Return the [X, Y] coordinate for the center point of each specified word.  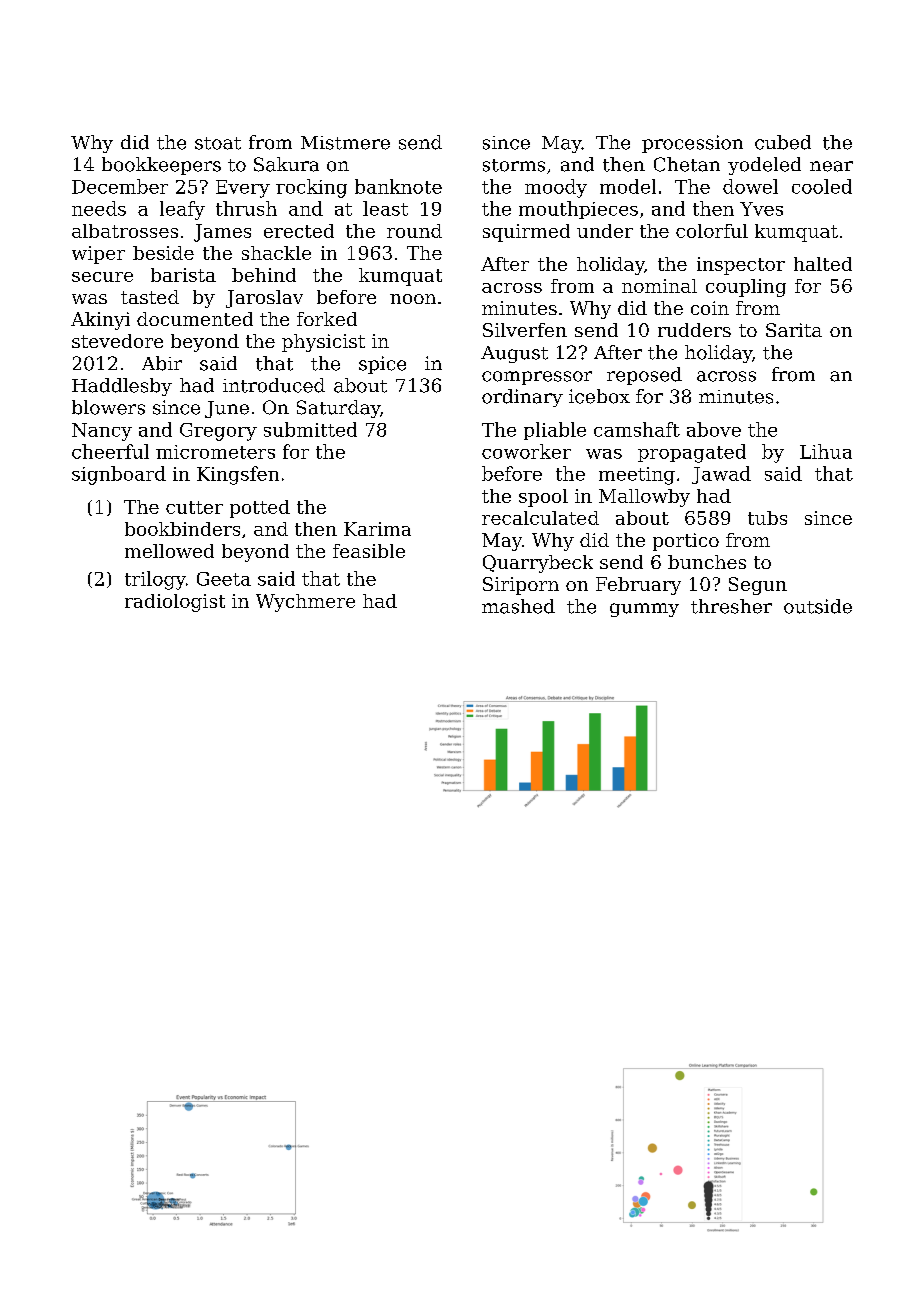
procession [692, 144]
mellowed [169, 551]
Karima [377, 529]
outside [818, 606]
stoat [218, 143]
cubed [783, 142]
